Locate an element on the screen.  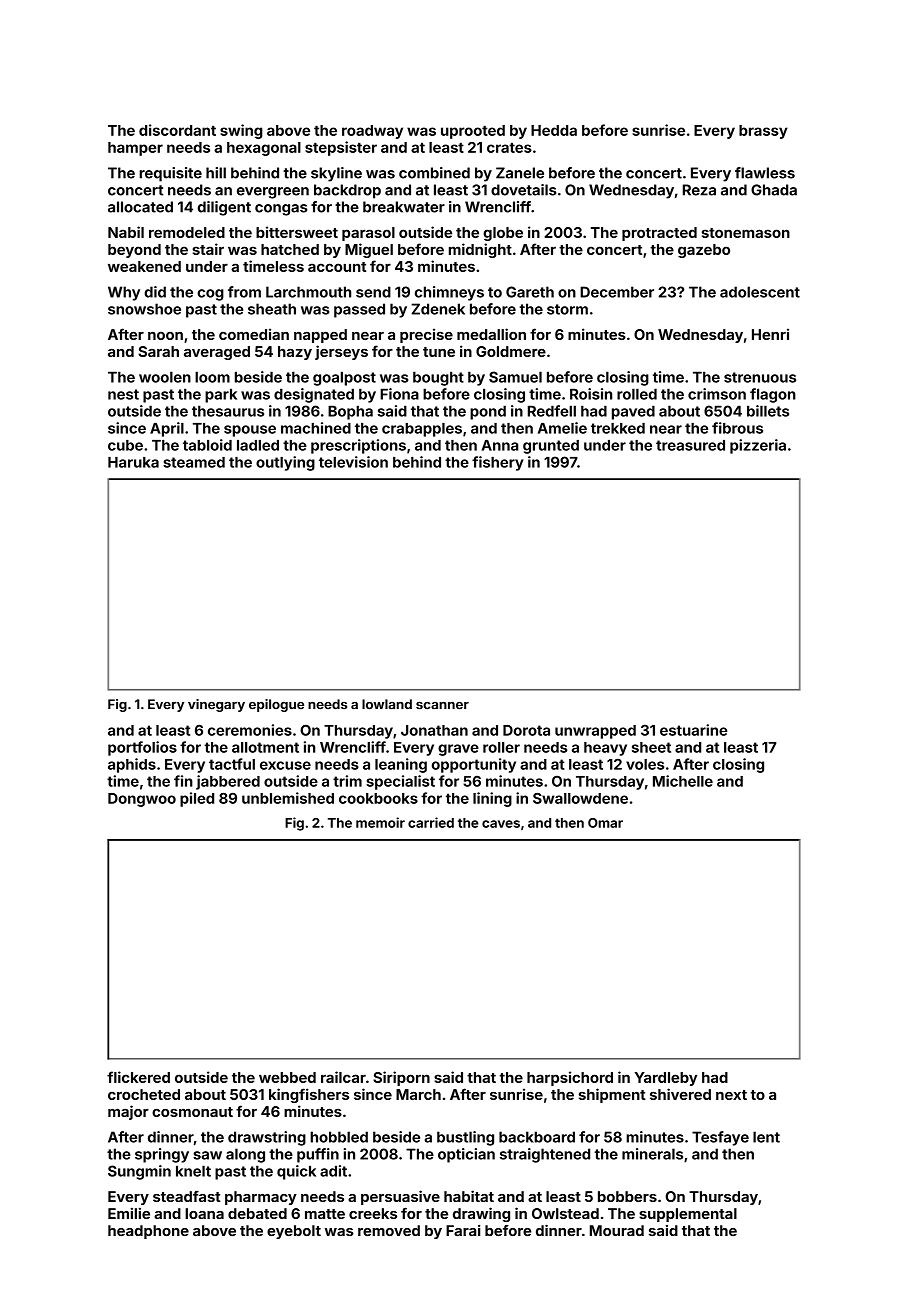
Sungmin is located at coordinates (139, 1172).
